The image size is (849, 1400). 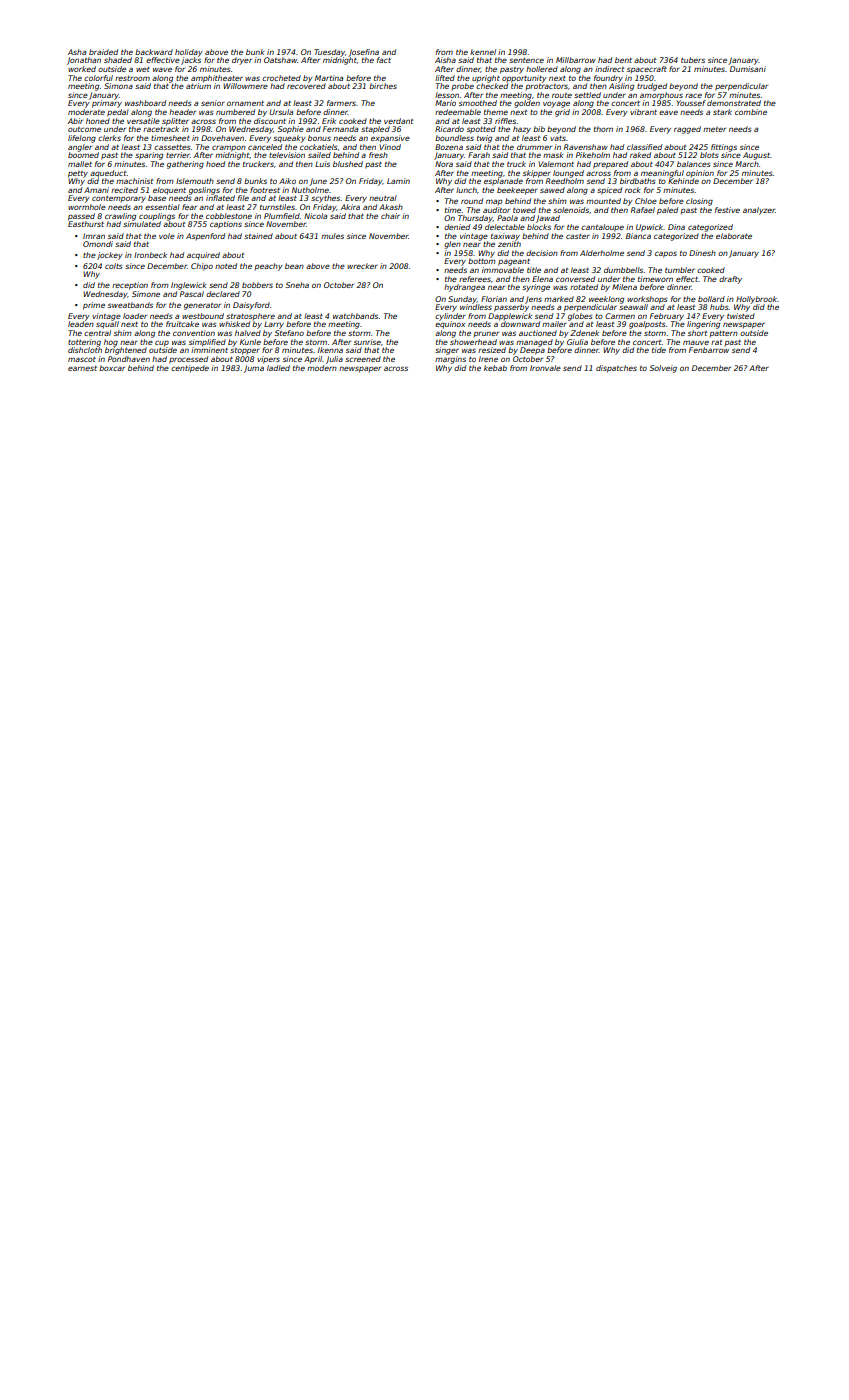 What do you see at coordinates (520, 324) in the screenshot?
I see `downward` at bounding box center [520, 324].
